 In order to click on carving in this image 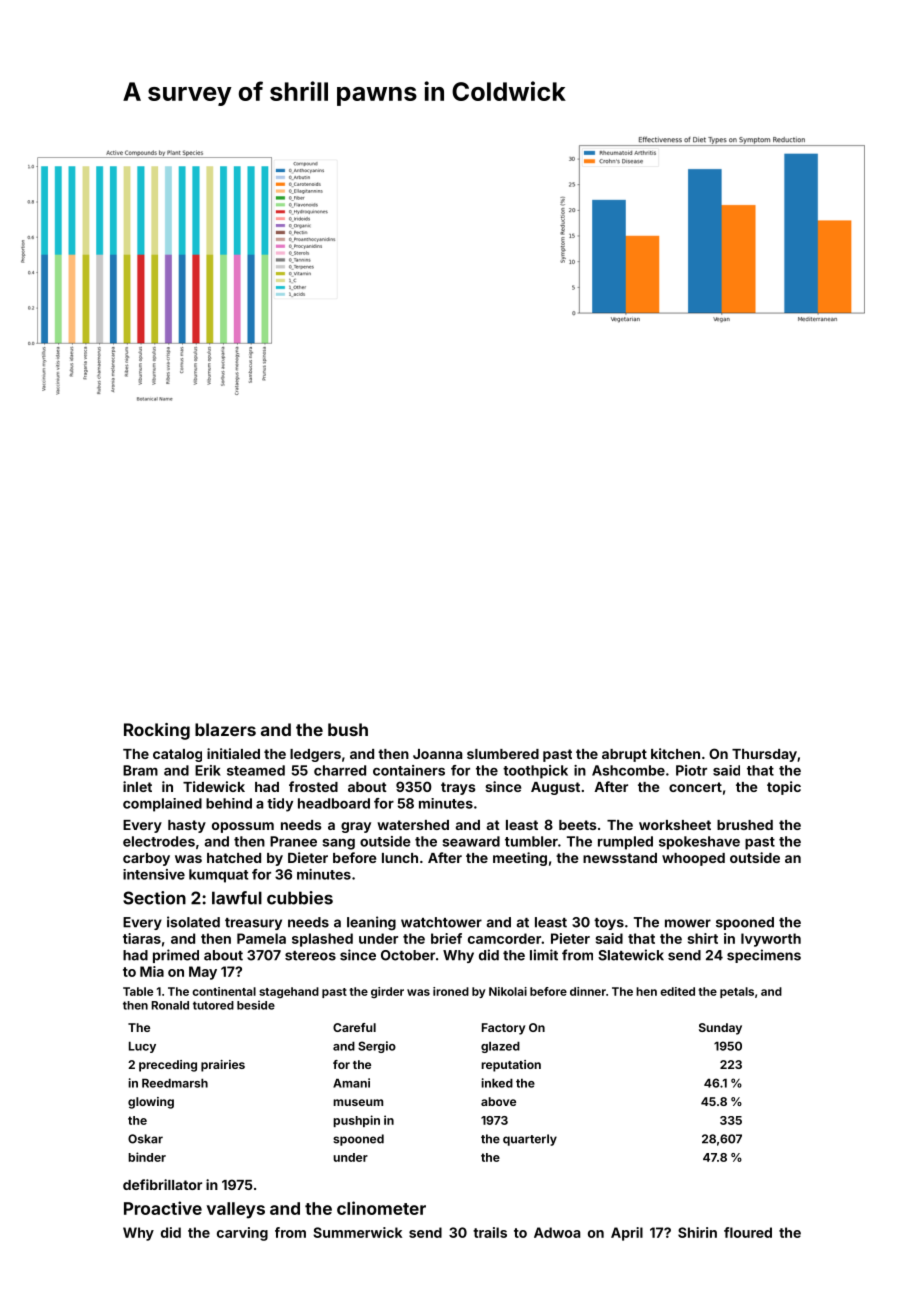, I will do `click(242, 1234)`.
